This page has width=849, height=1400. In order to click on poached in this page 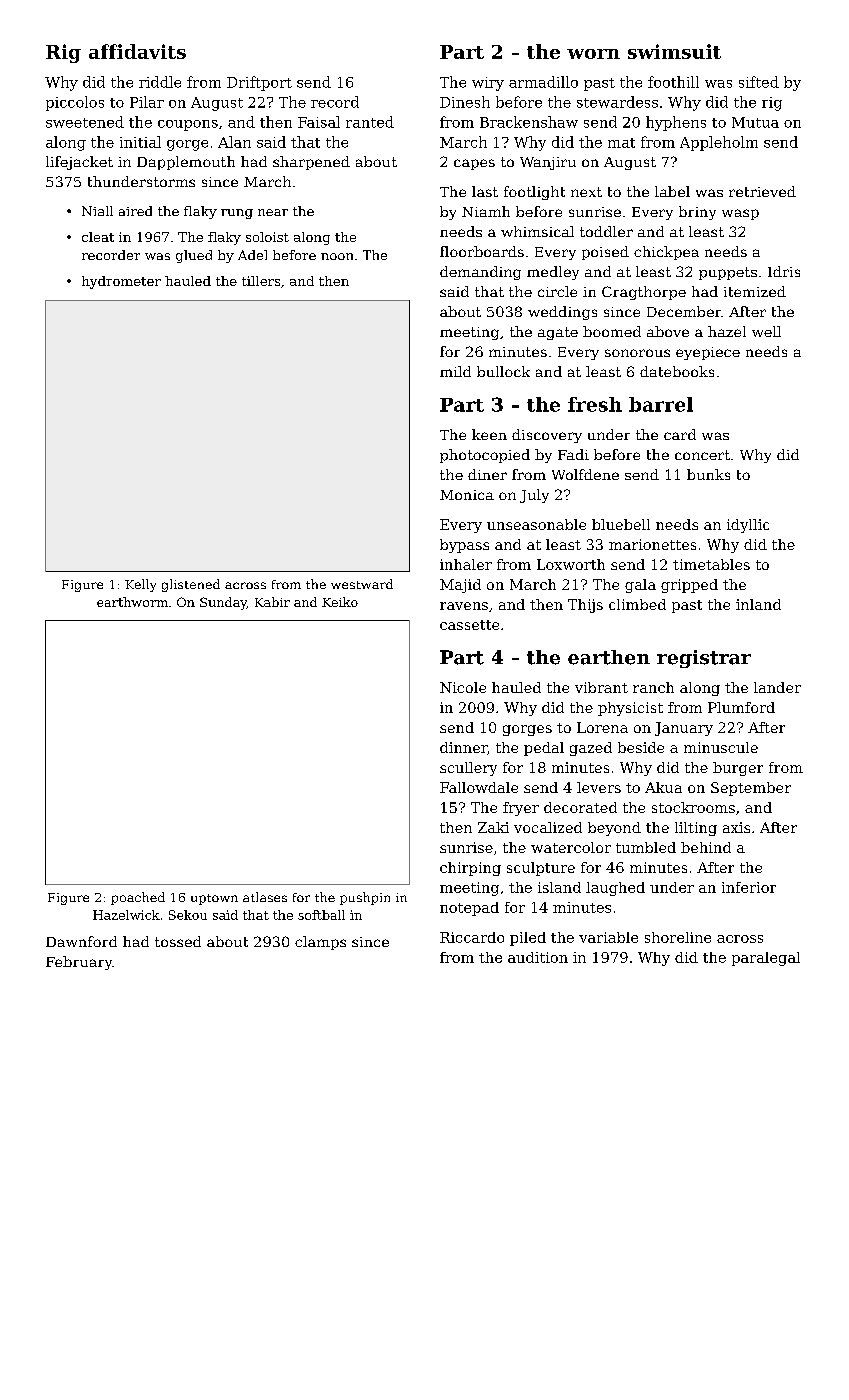, I will do `click(138, 898)`.
